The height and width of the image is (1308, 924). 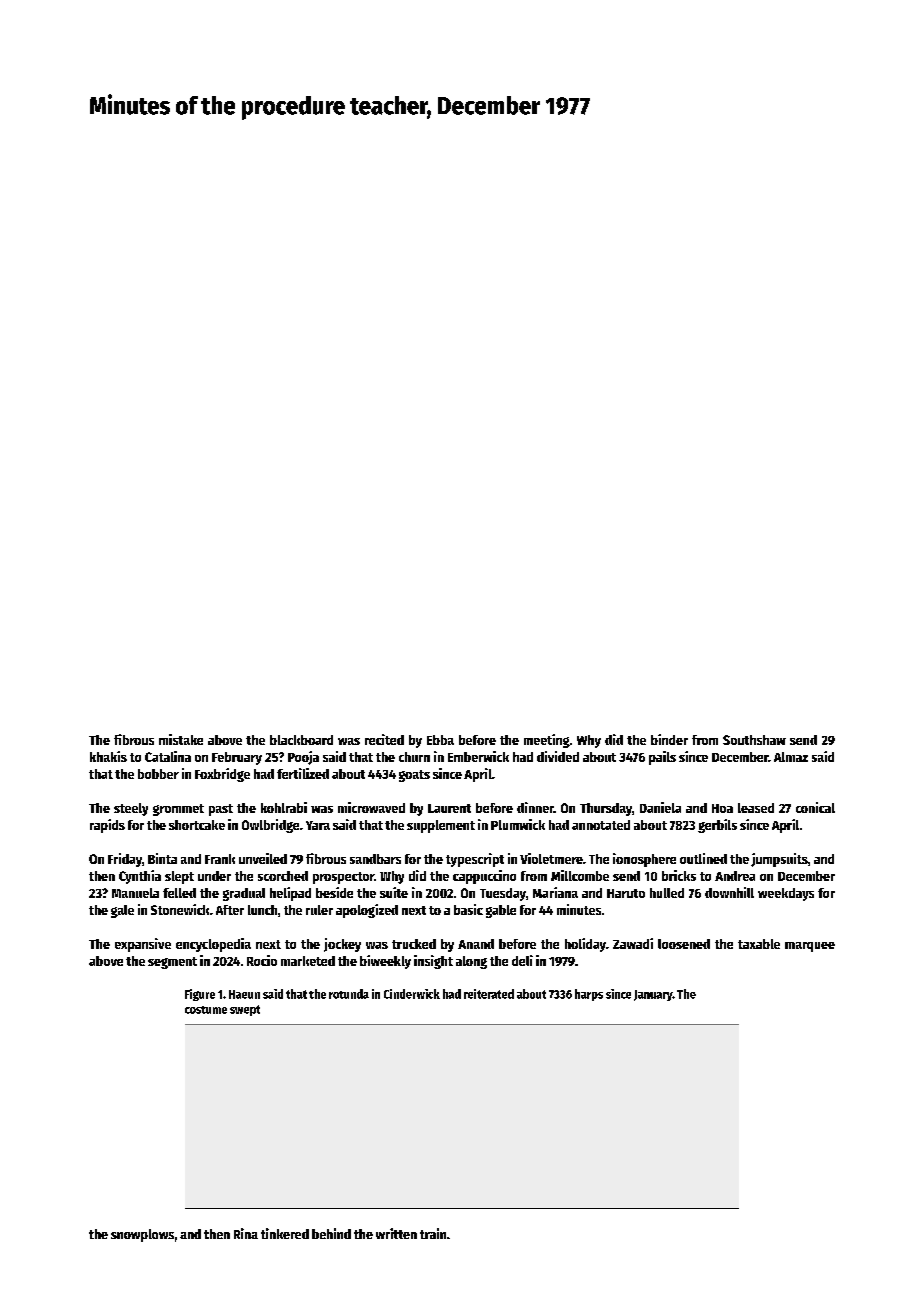 I want to click on Laurent, so click(x=449, y=808).
